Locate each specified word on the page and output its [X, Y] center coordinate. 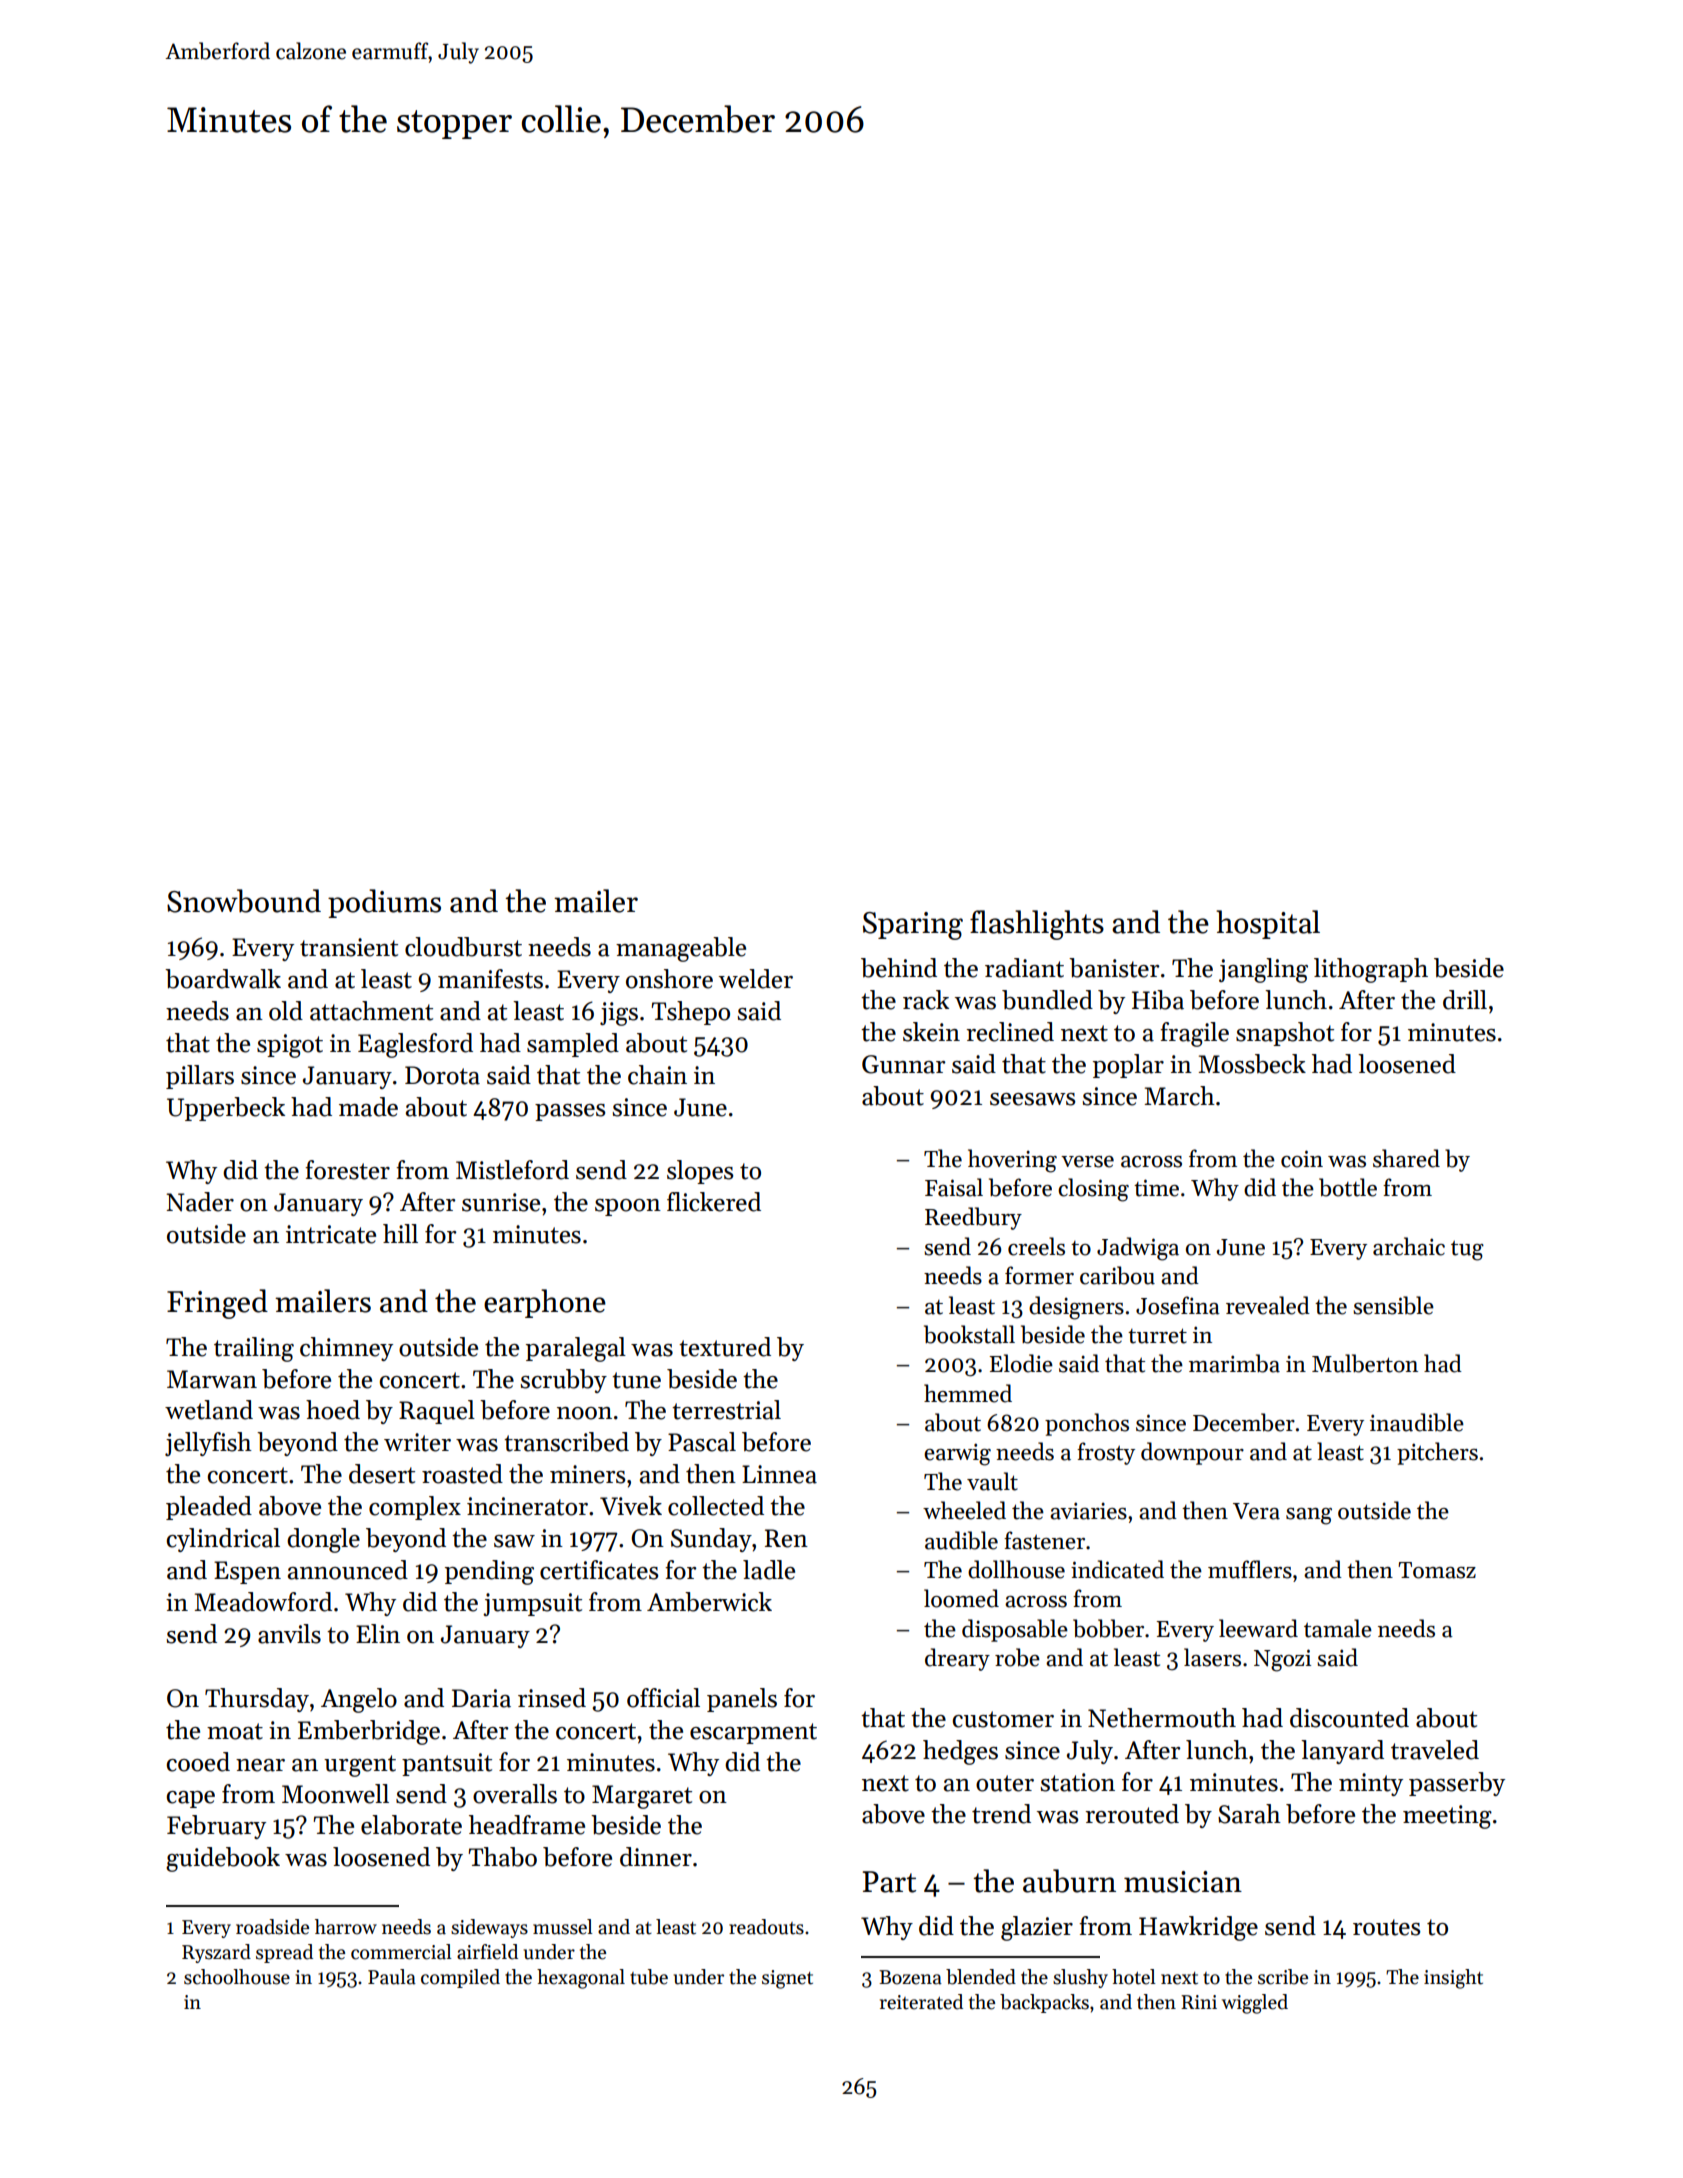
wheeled [964, 1510]
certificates [599, 1570]
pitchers [1437, 1453]
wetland [209, 1410]
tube [649, 1977]
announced [348, 1570]
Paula [392, 1977]
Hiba [1158, 1000]
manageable [681, 949]
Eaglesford [415, 1045]
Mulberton [1365, 1363]
